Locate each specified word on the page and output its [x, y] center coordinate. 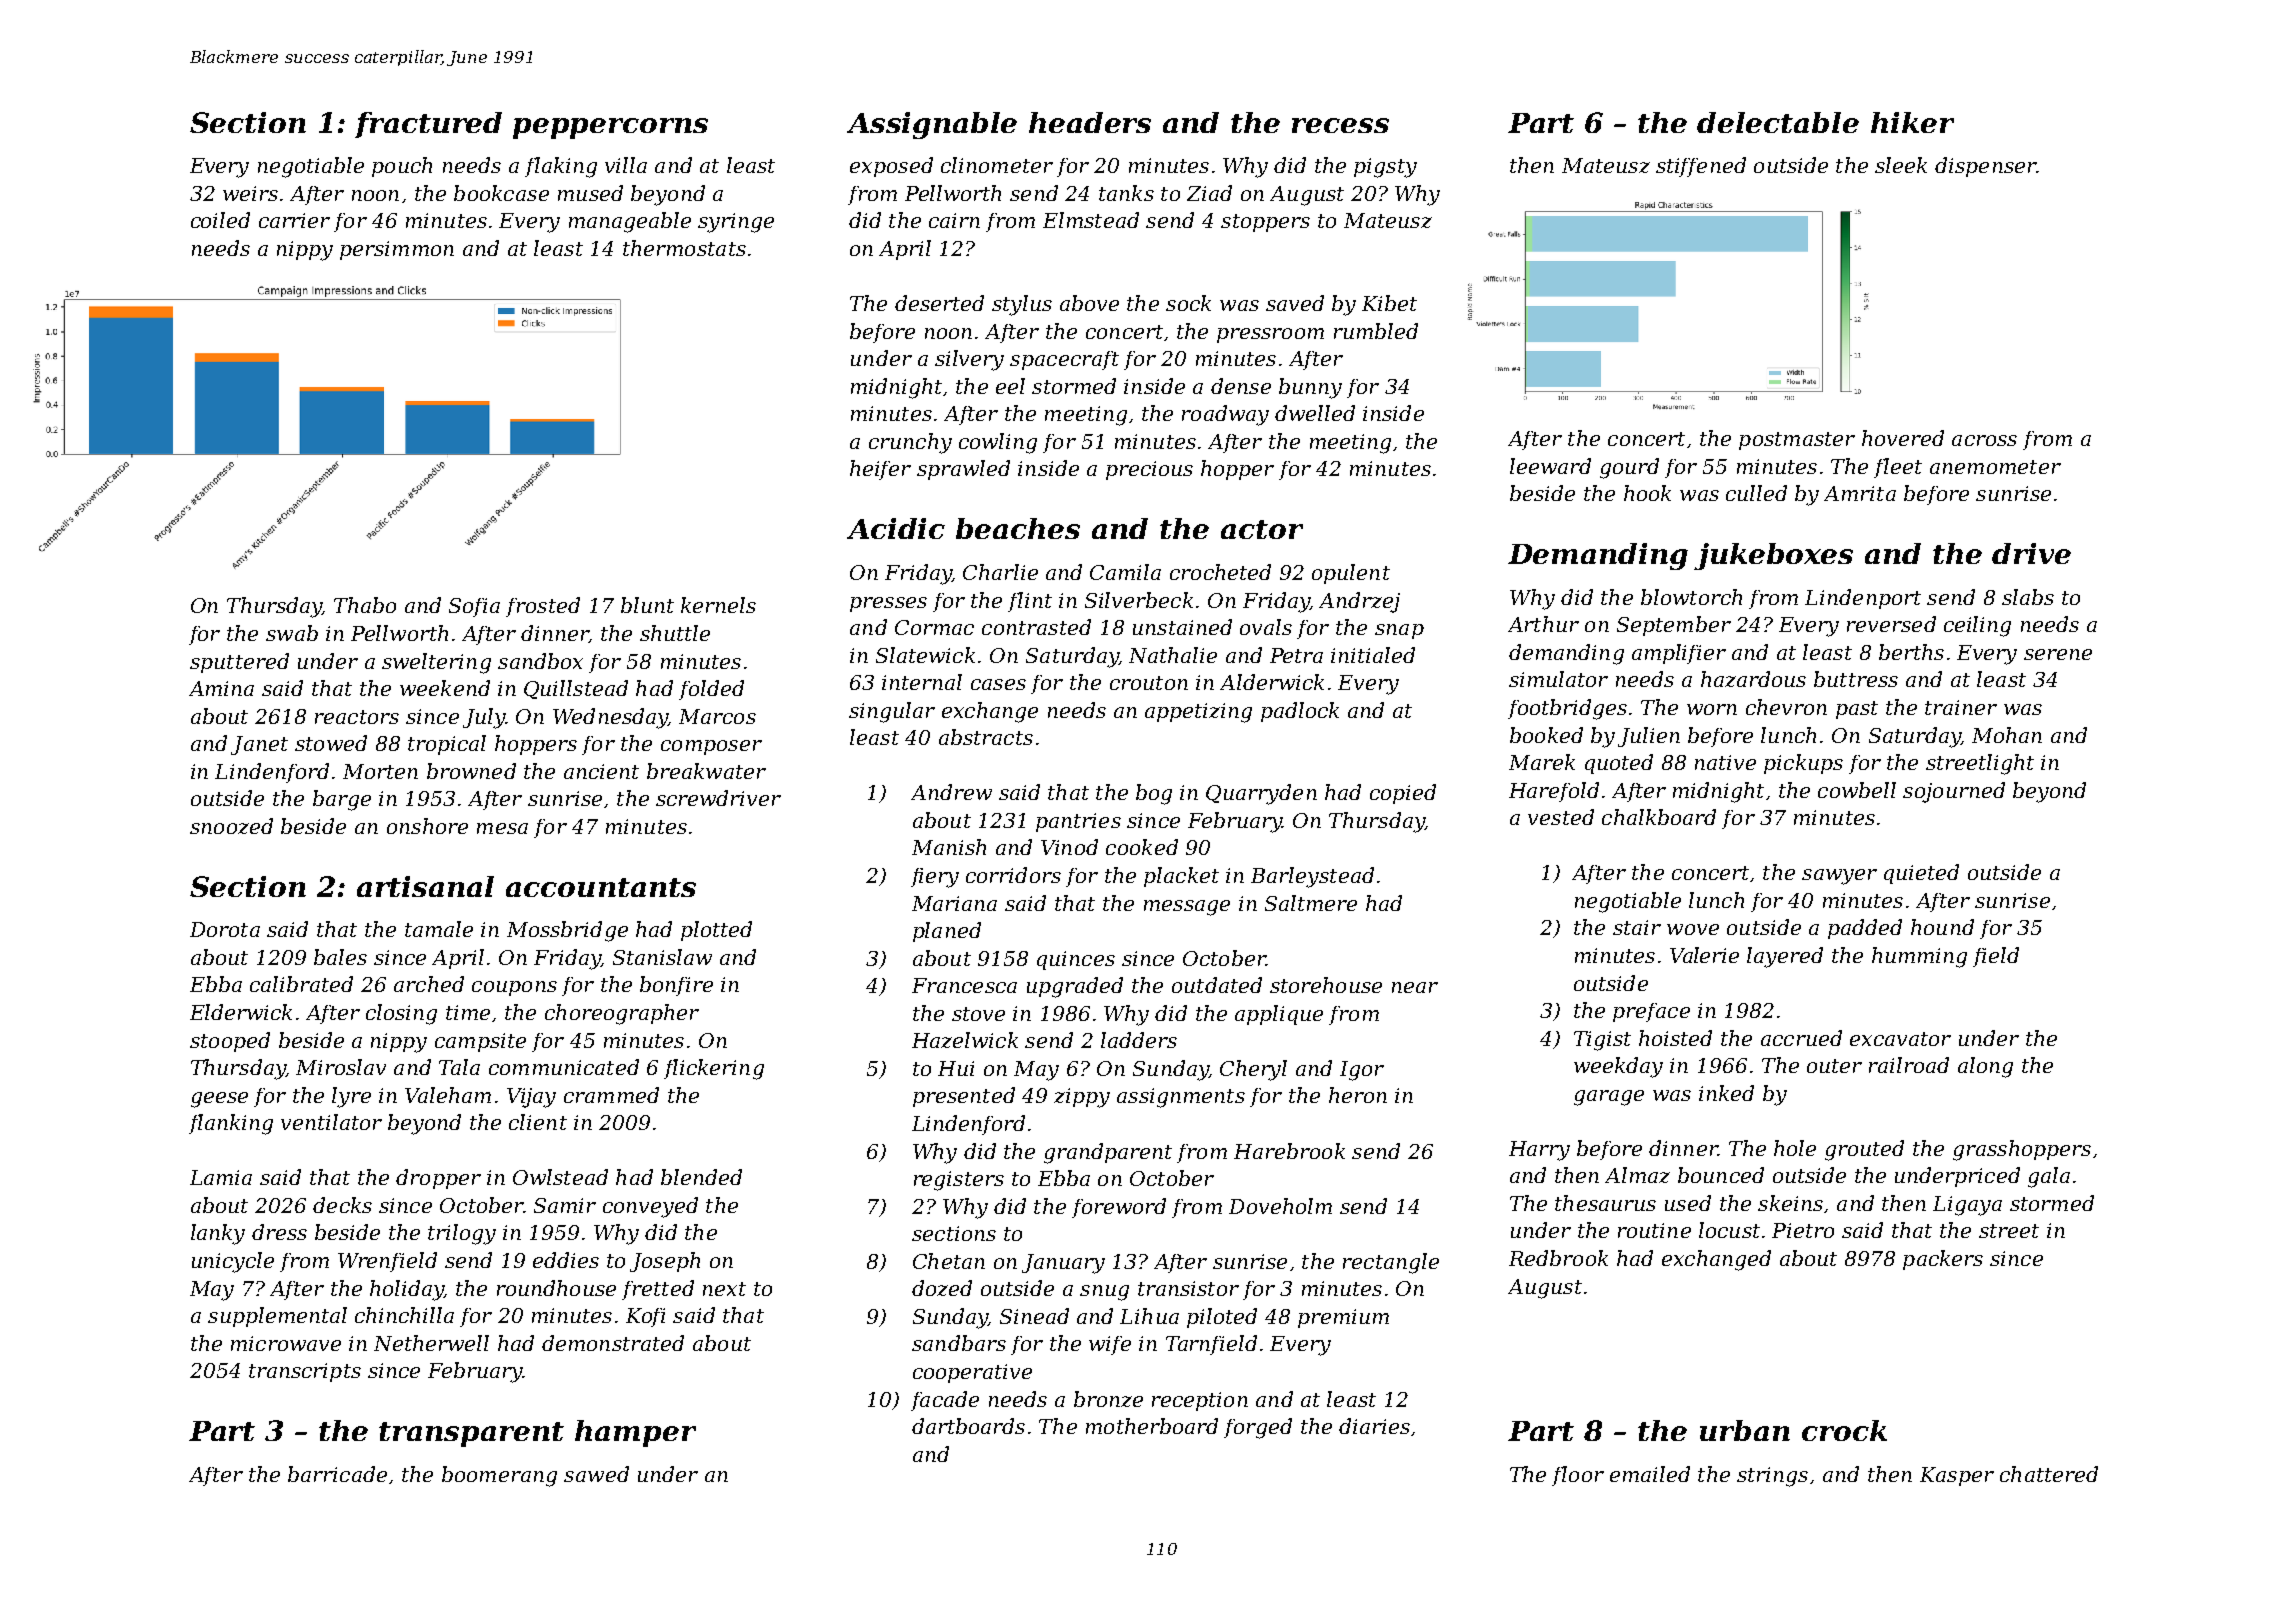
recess [1340, 125]
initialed [1373, 655]
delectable [1778, 122]
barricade [337, 1474]
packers [1943, 1260]
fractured [428, 125]
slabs [2028, 597]
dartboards [968, 1426]
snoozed [231, 826]
